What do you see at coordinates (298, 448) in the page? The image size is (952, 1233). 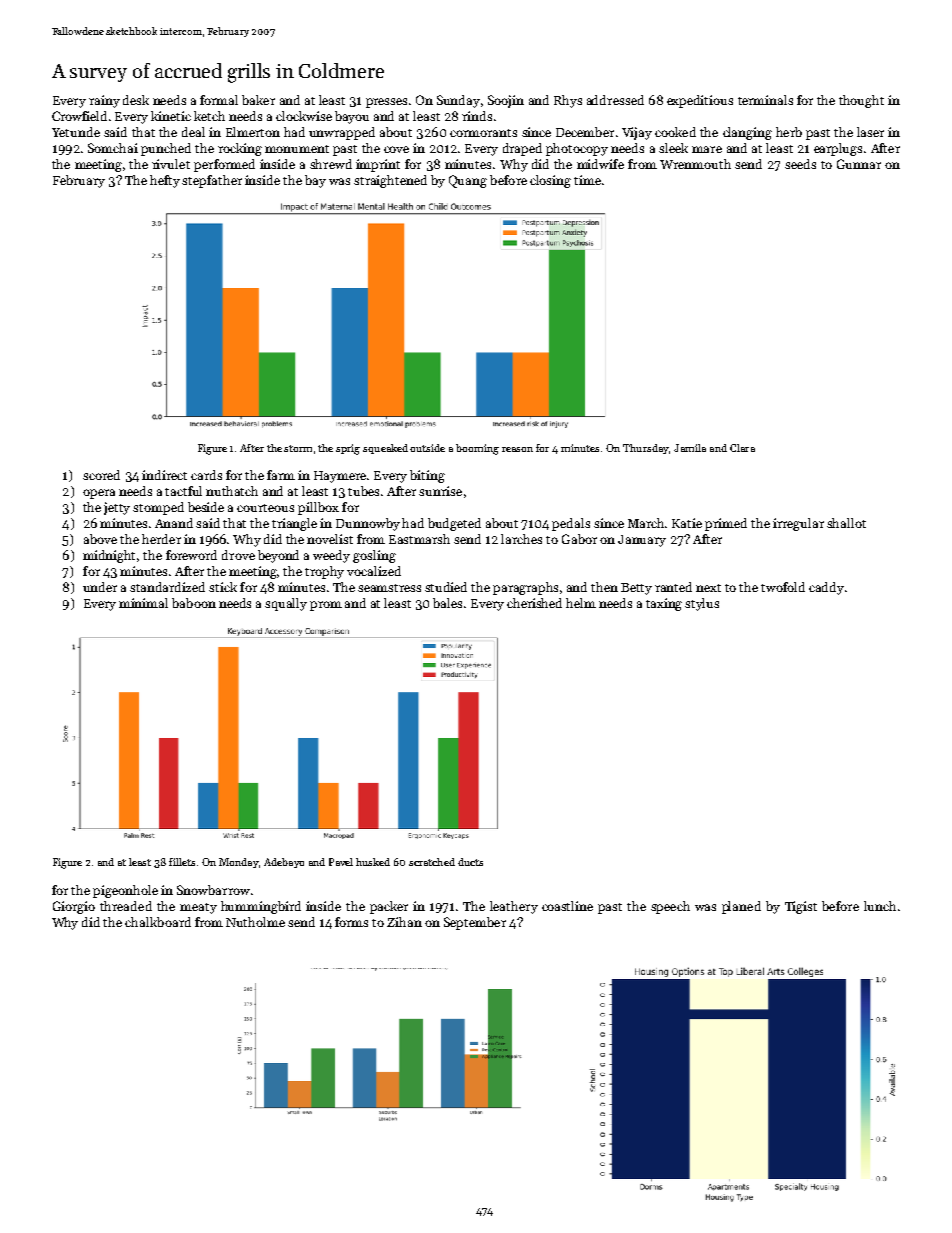 I see `storm` at bounding box center [298, 448].
